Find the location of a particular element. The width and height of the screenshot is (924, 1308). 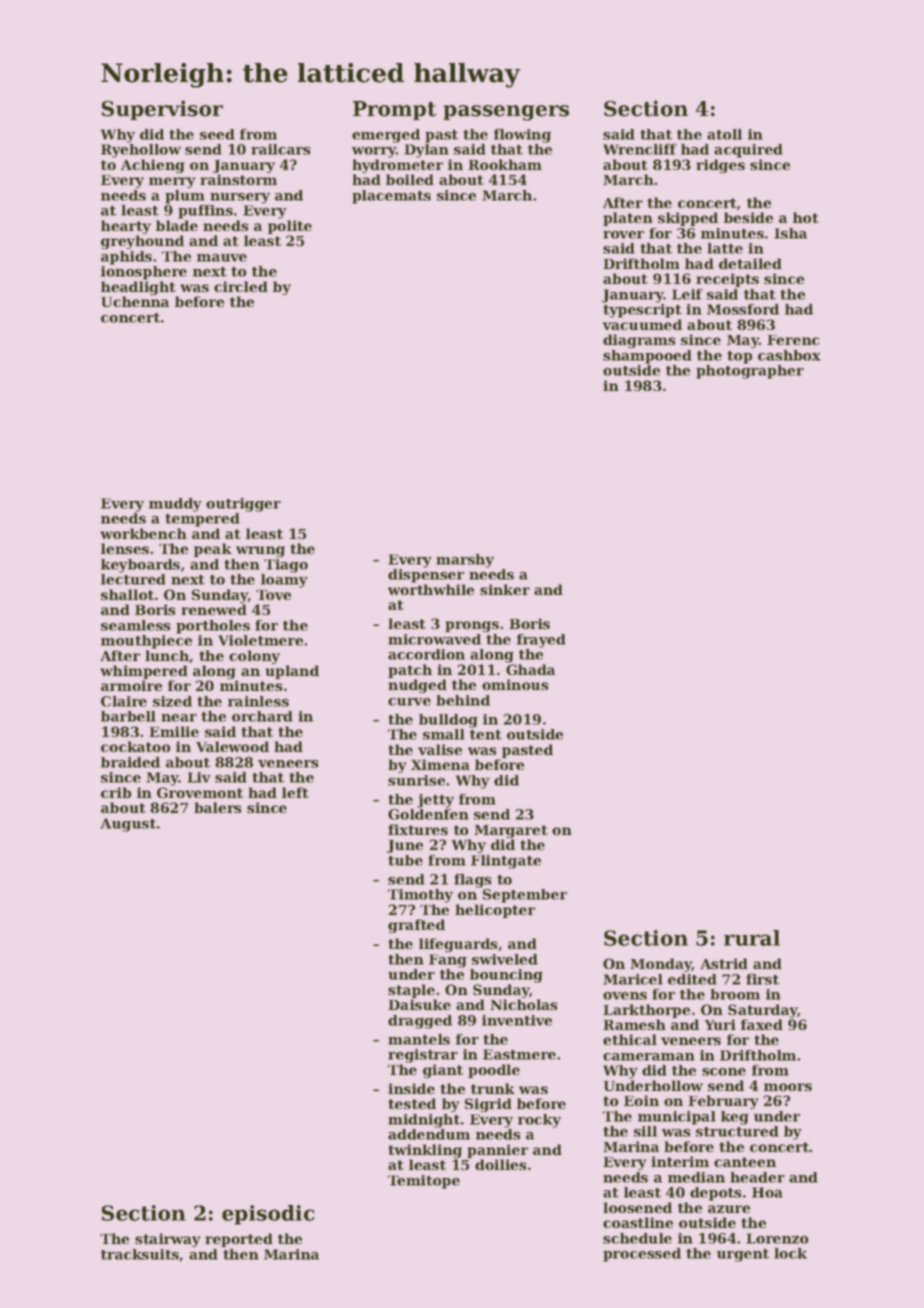

urgent is located at coordinates (743, 1255).
